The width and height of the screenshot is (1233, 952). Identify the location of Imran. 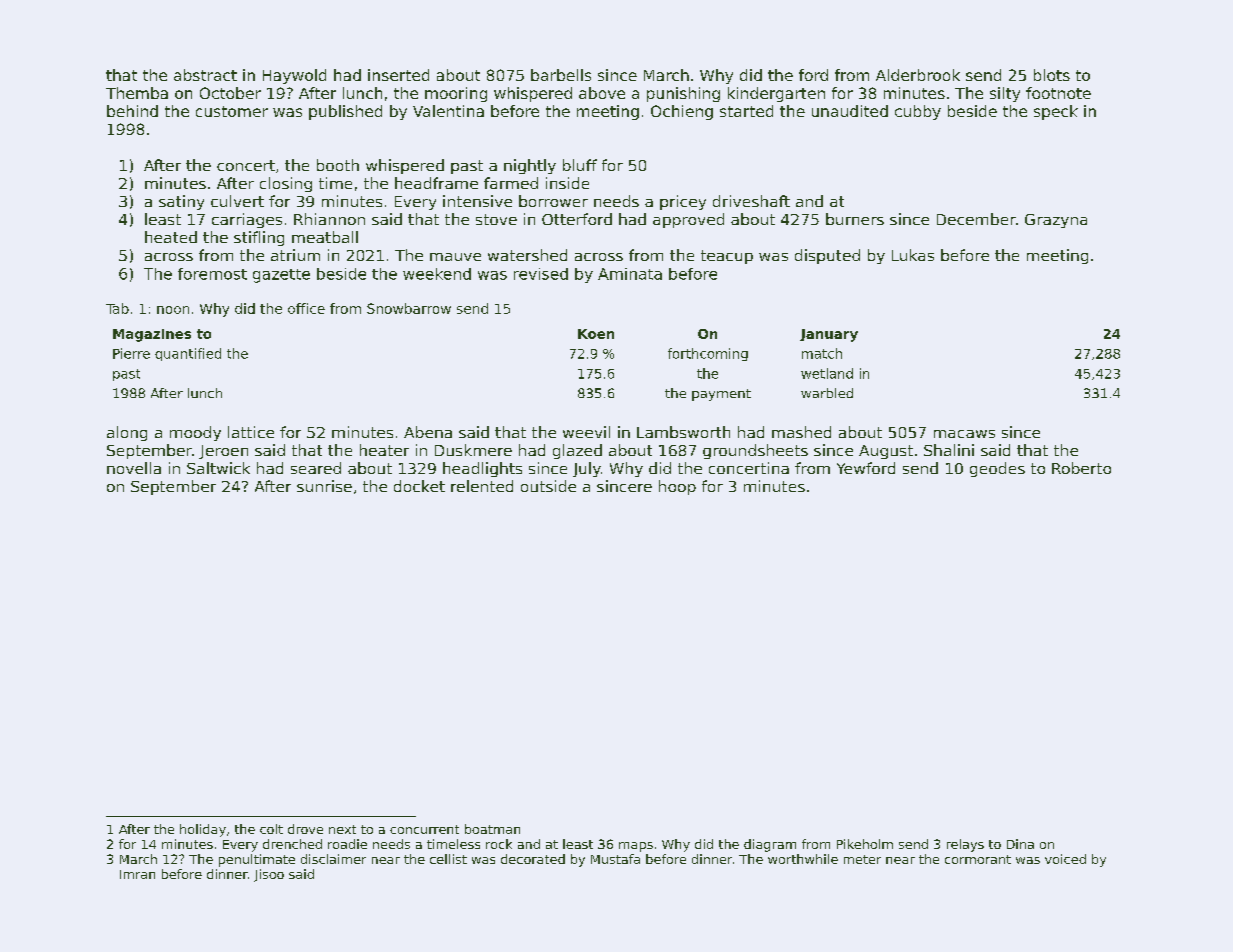
(137, 874).
